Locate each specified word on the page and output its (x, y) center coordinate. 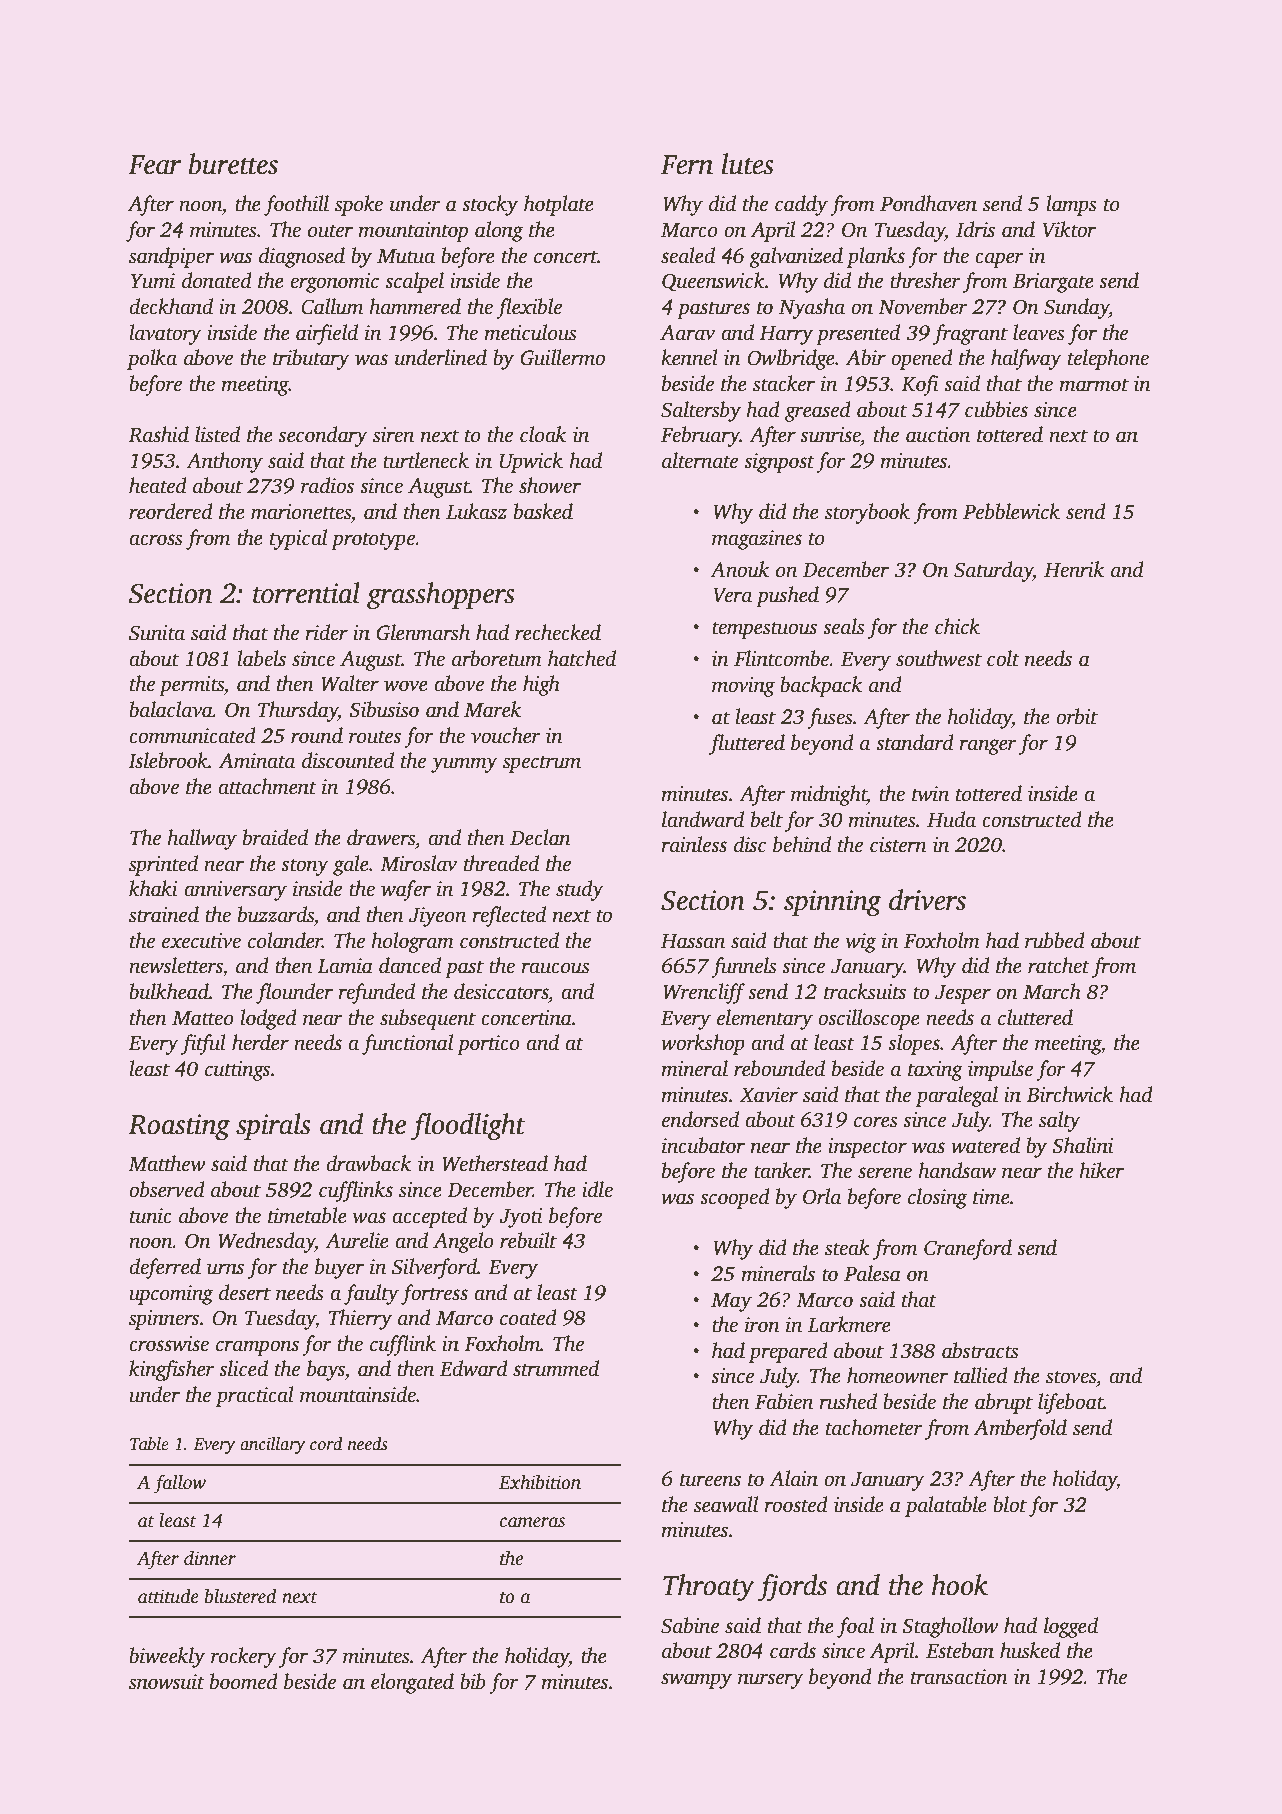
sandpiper (171, 257)
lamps (1071, 205)
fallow (180, 1484)
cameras (532, 1522)
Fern (687, 165)
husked (1030, 1650)
